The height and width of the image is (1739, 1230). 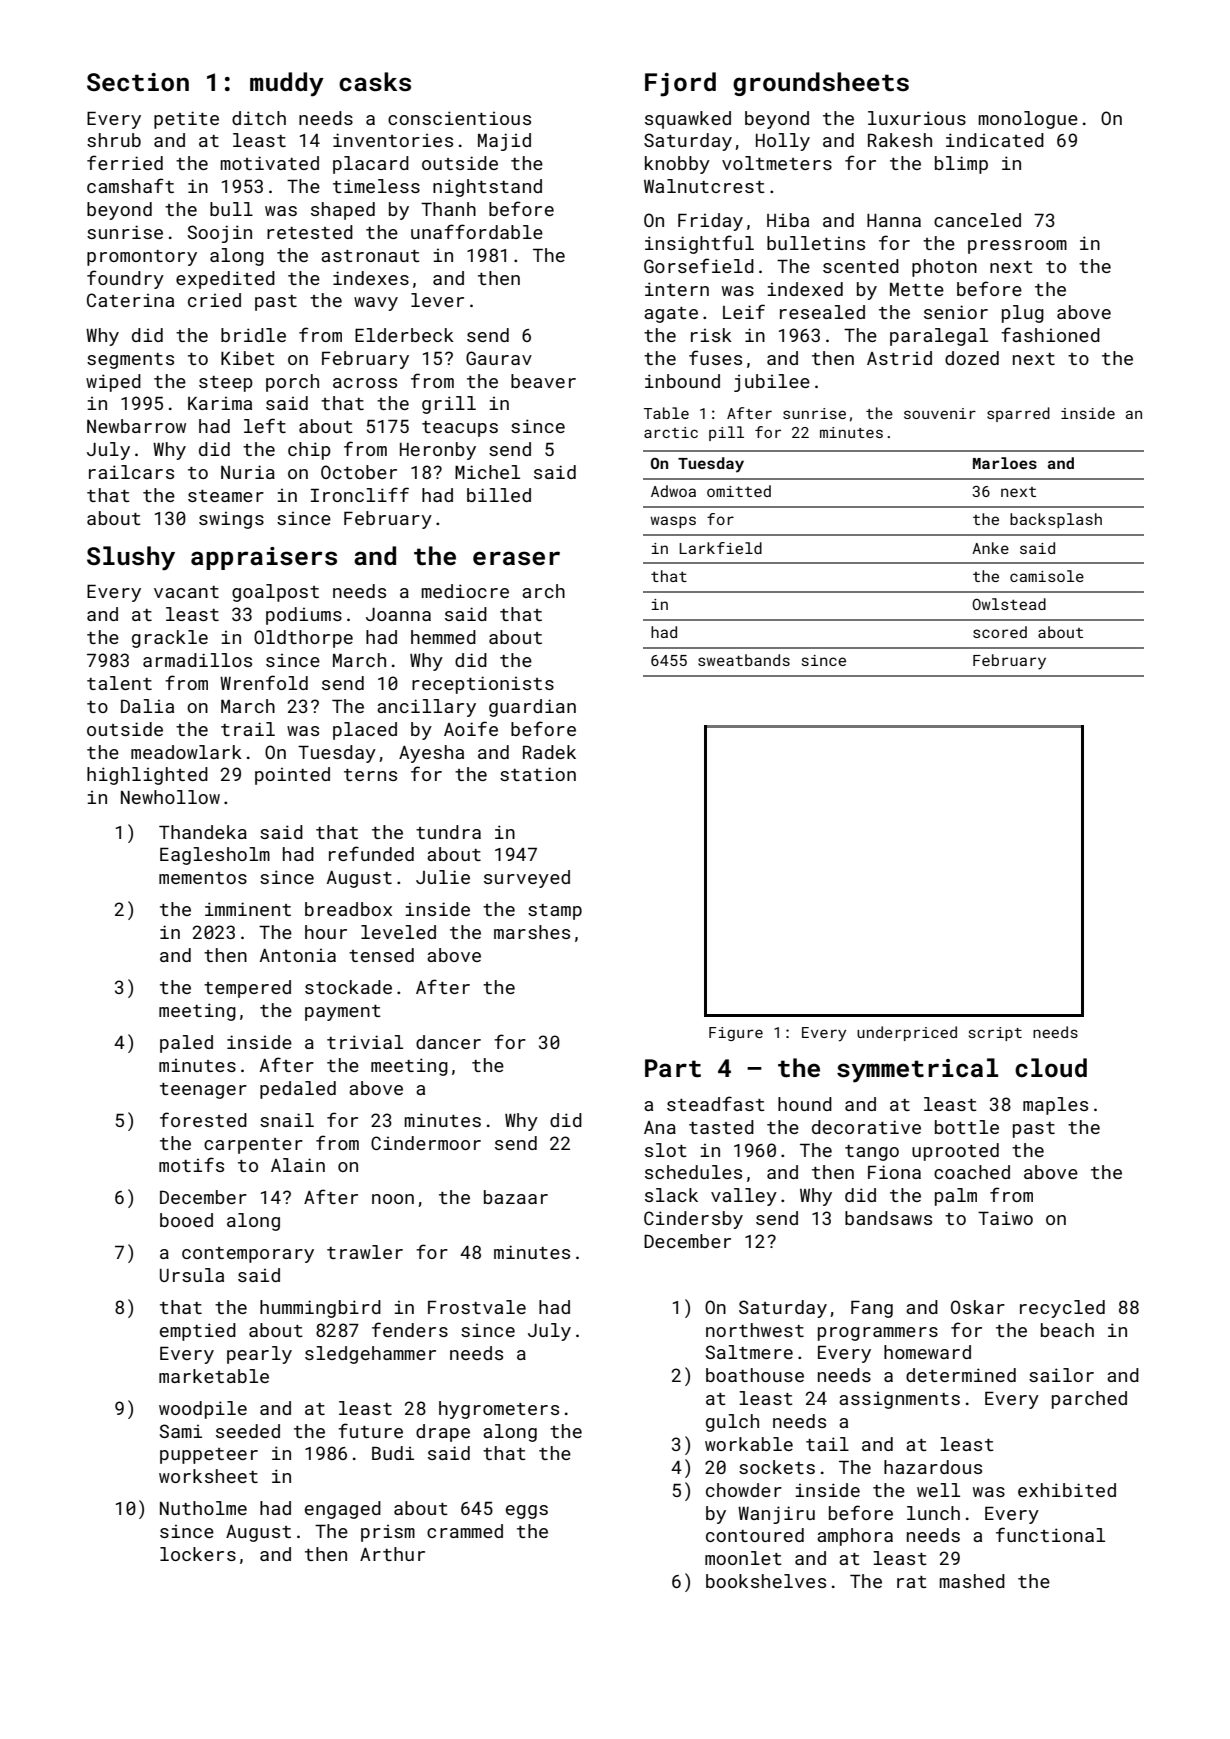 What do you see at coordinates (821, 84) in the image?
I see `groundsheets` at bounding box center [821, 84].
